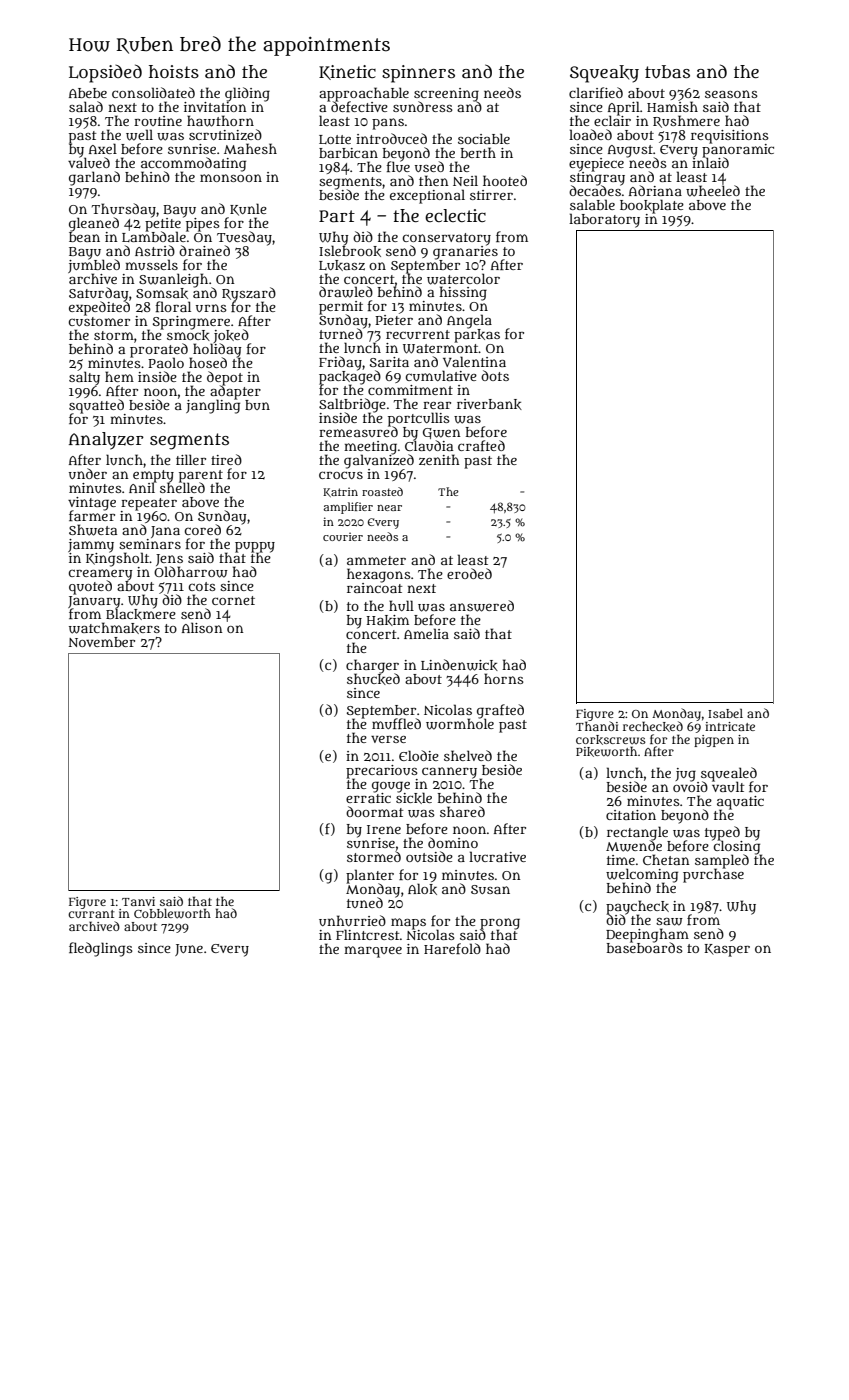  I want to click on Tanvi, so click(138, 901).
